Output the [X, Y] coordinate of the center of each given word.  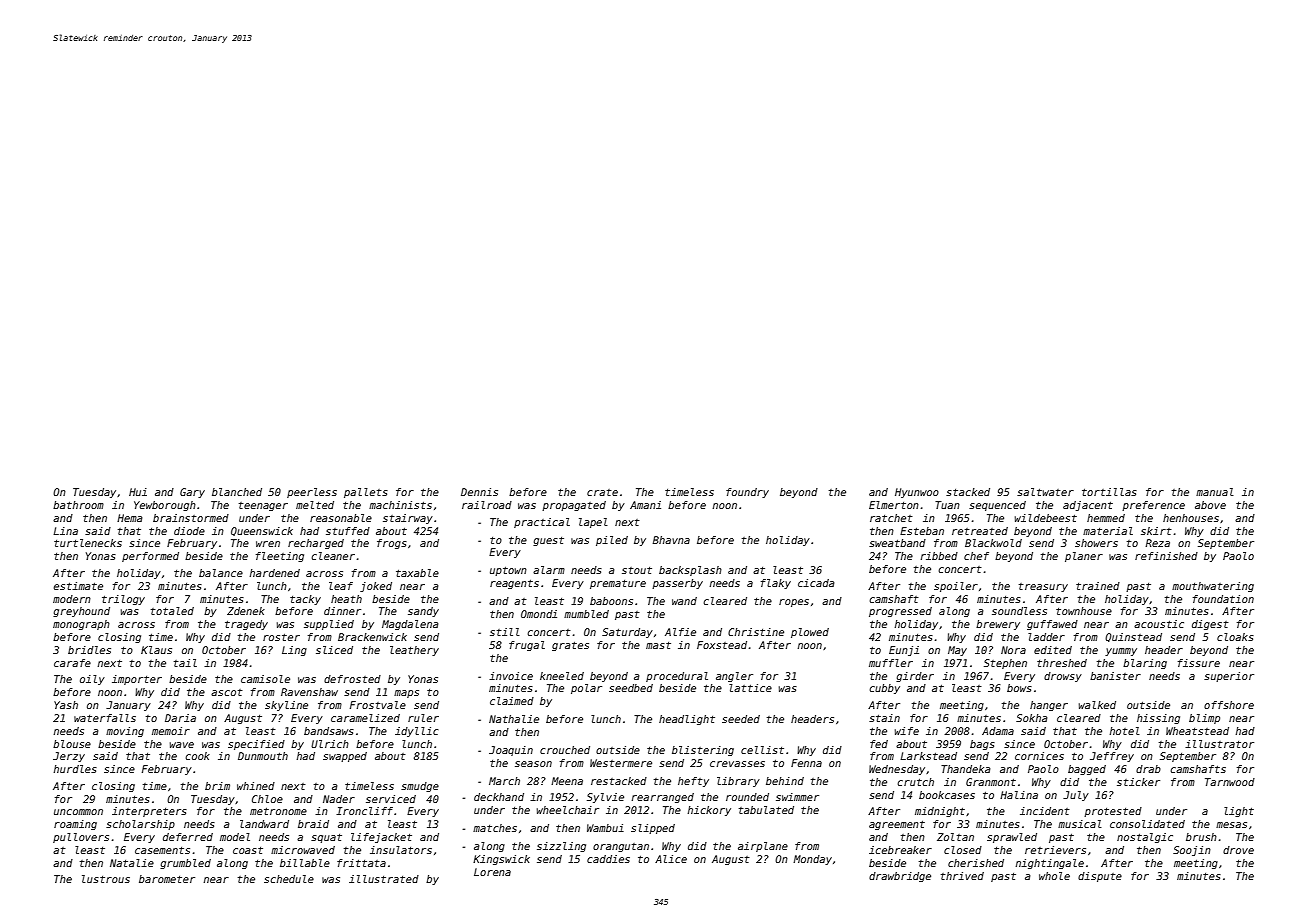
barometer [167, 879]
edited [1053, 650]
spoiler [956, 587]
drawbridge [900, 877]
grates [570, 646]
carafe [72, 663]
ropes [794, 603]
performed [150, 557]
